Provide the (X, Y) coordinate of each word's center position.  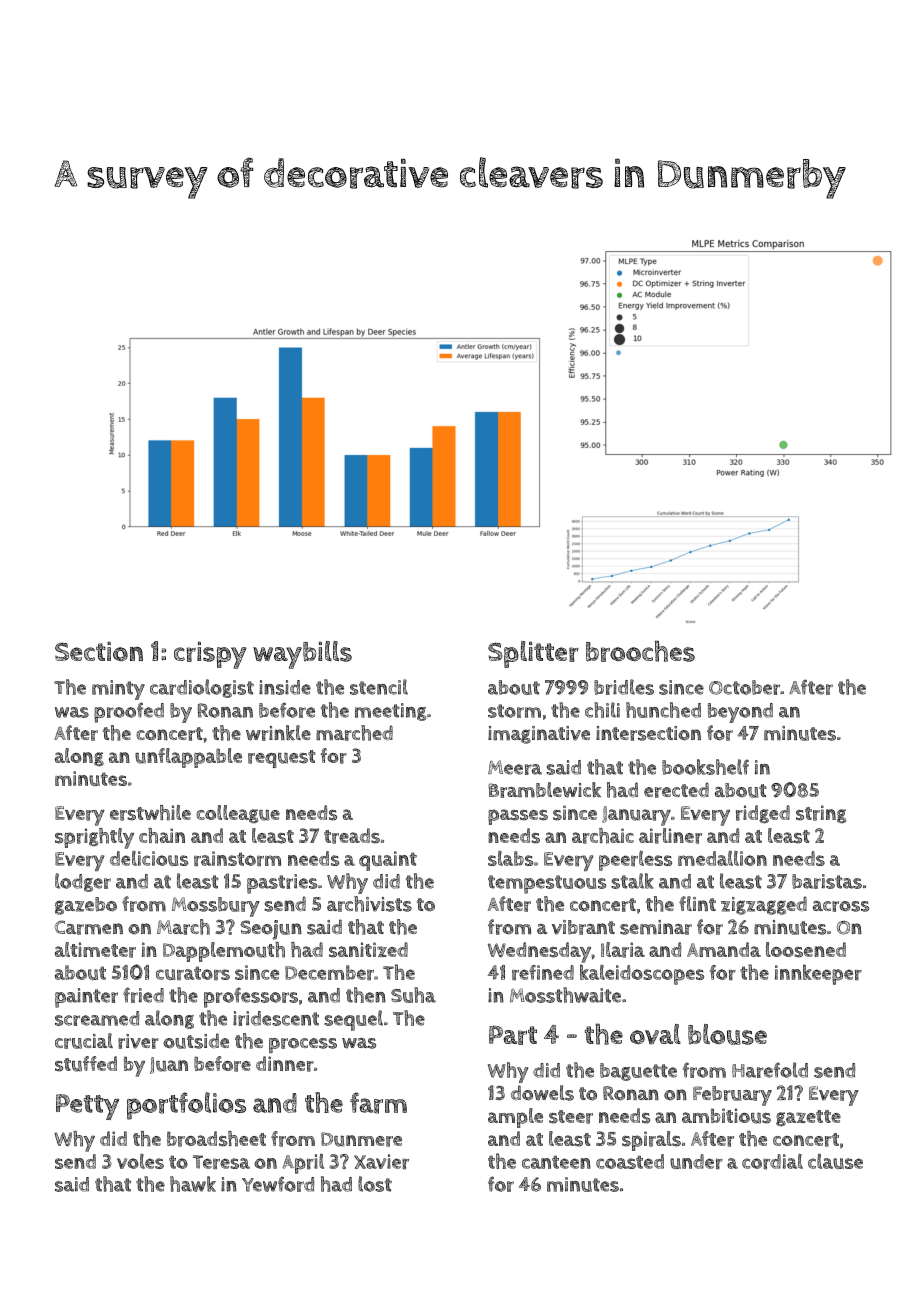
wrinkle (278, 733)
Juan (169, 1065)
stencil (379, 687)
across (841, 906)
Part (513, 1035)
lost (375, 1184)
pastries (282, 884)
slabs (510, 858)
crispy (210, 655)
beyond (740, 713)
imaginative (539, 735)
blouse (727, 1034)
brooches (640, 651)
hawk (193, 1184)
